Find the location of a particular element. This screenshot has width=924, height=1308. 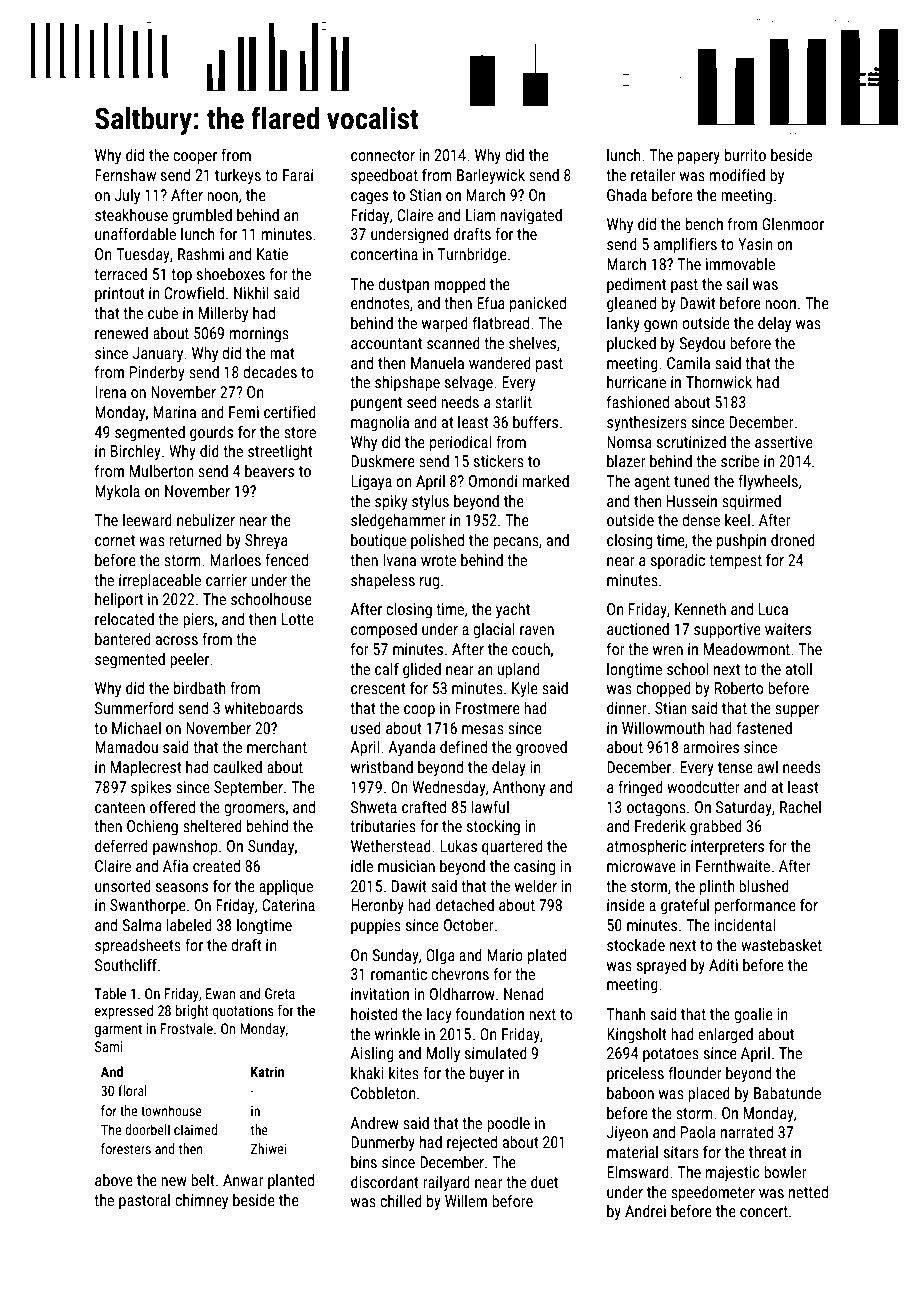

grumbled is located at coordinates (202, 217).
